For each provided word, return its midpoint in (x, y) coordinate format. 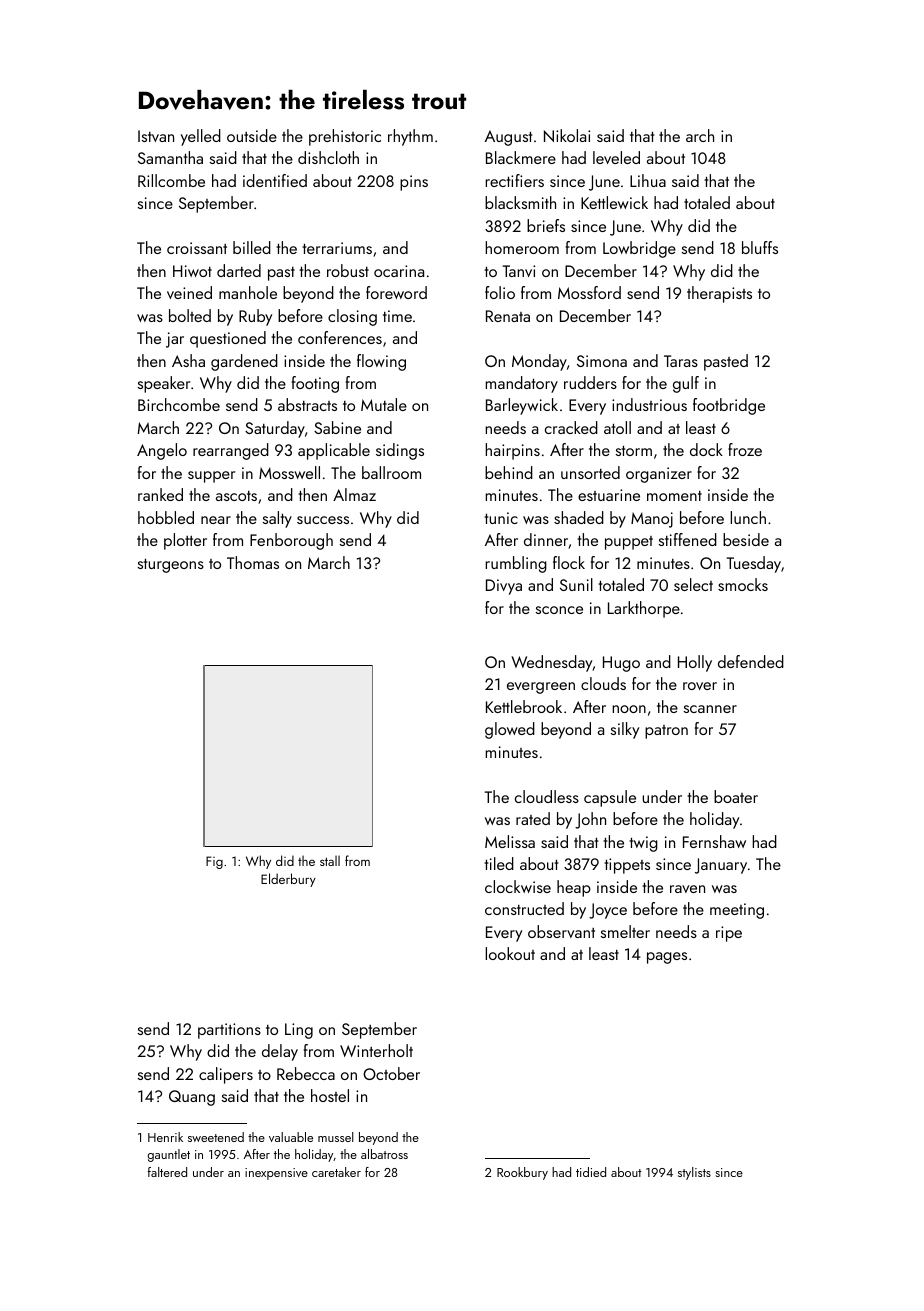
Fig (214, 862)
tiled (499, 863)
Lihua (648, 180)
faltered (167, 1172)
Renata (508, 316)
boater (736, 796)
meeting (737, 911)
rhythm (410, 137)
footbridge (729, 406)
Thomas (253, 562)
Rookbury (522, 1173)
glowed (510, 730)
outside (252, 135)
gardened (244, 362)
